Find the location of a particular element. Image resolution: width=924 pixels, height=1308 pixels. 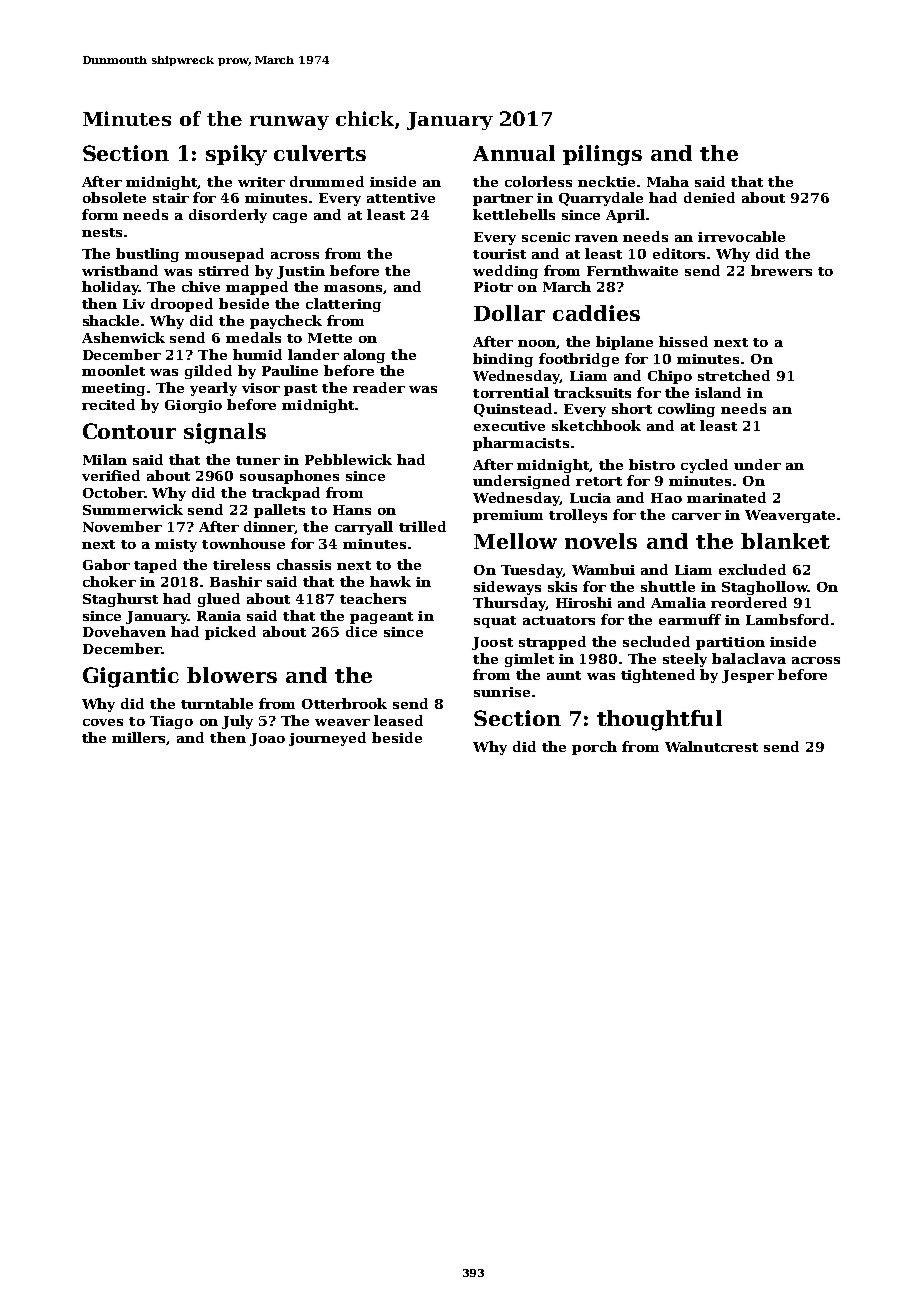

torrential is located at coordinates (511, 392).
